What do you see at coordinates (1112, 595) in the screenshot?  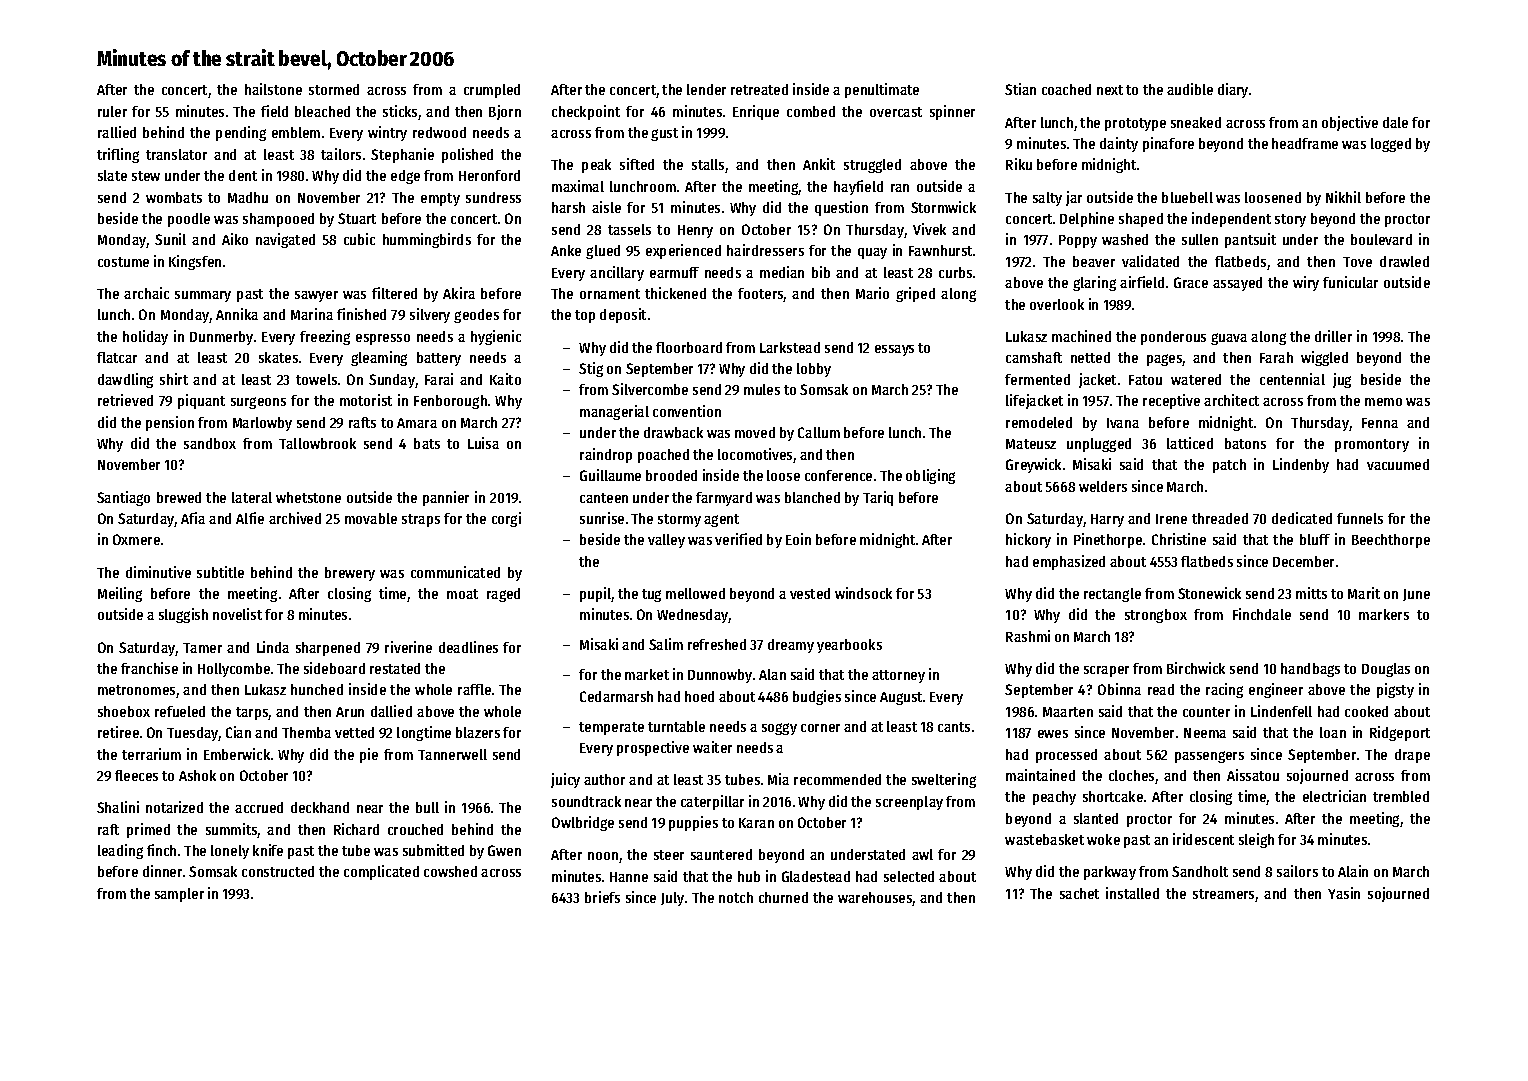 I see `rectangle` at bounding box center [1112, 595].
